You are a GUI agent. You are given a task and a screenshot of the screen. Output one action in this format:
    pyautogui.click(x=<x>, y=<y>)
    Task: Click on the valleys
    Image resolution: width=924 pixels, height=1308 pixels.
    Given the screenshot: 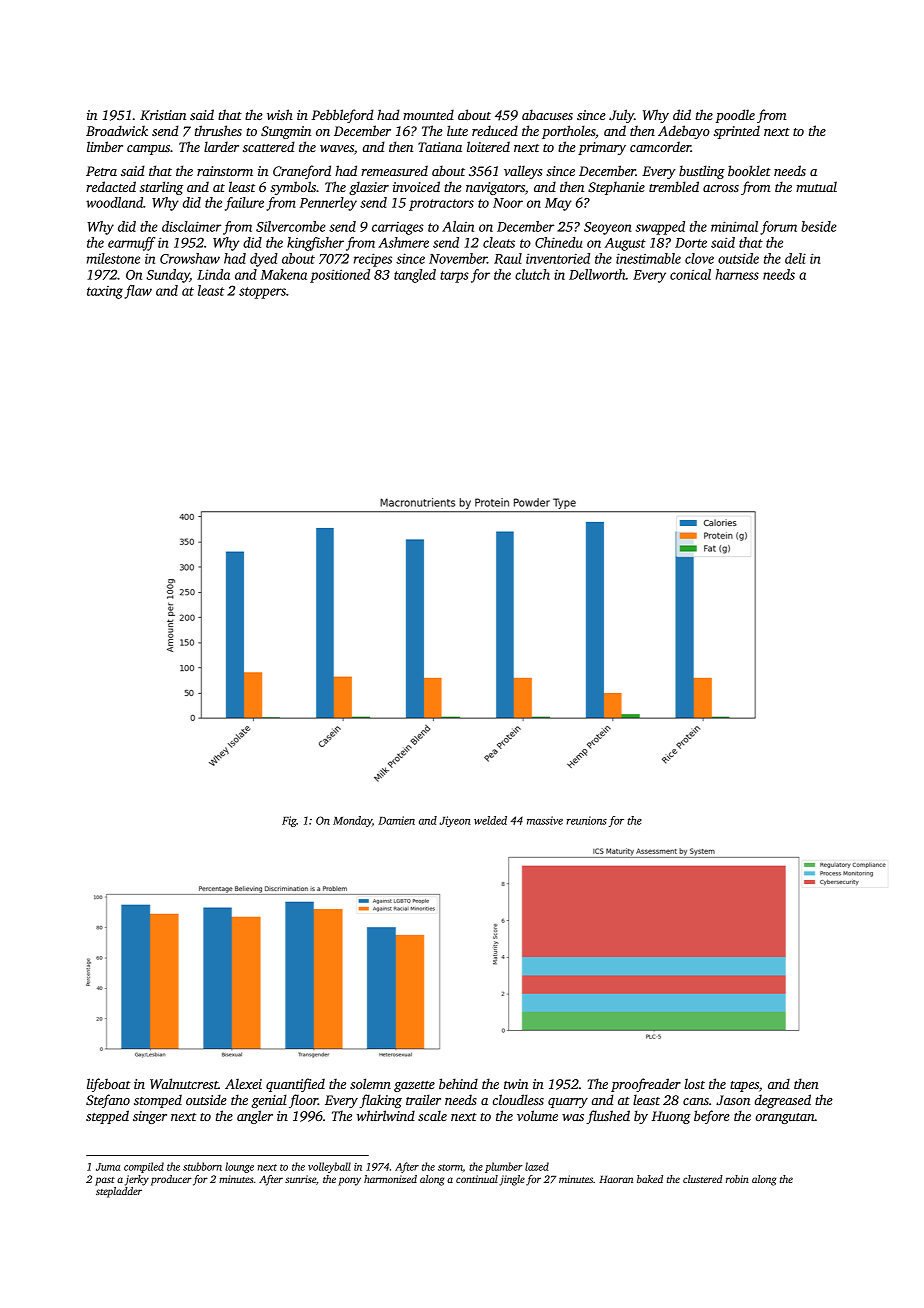 What is the action you would take?
    pyautogui.click(x=523, y=172)
